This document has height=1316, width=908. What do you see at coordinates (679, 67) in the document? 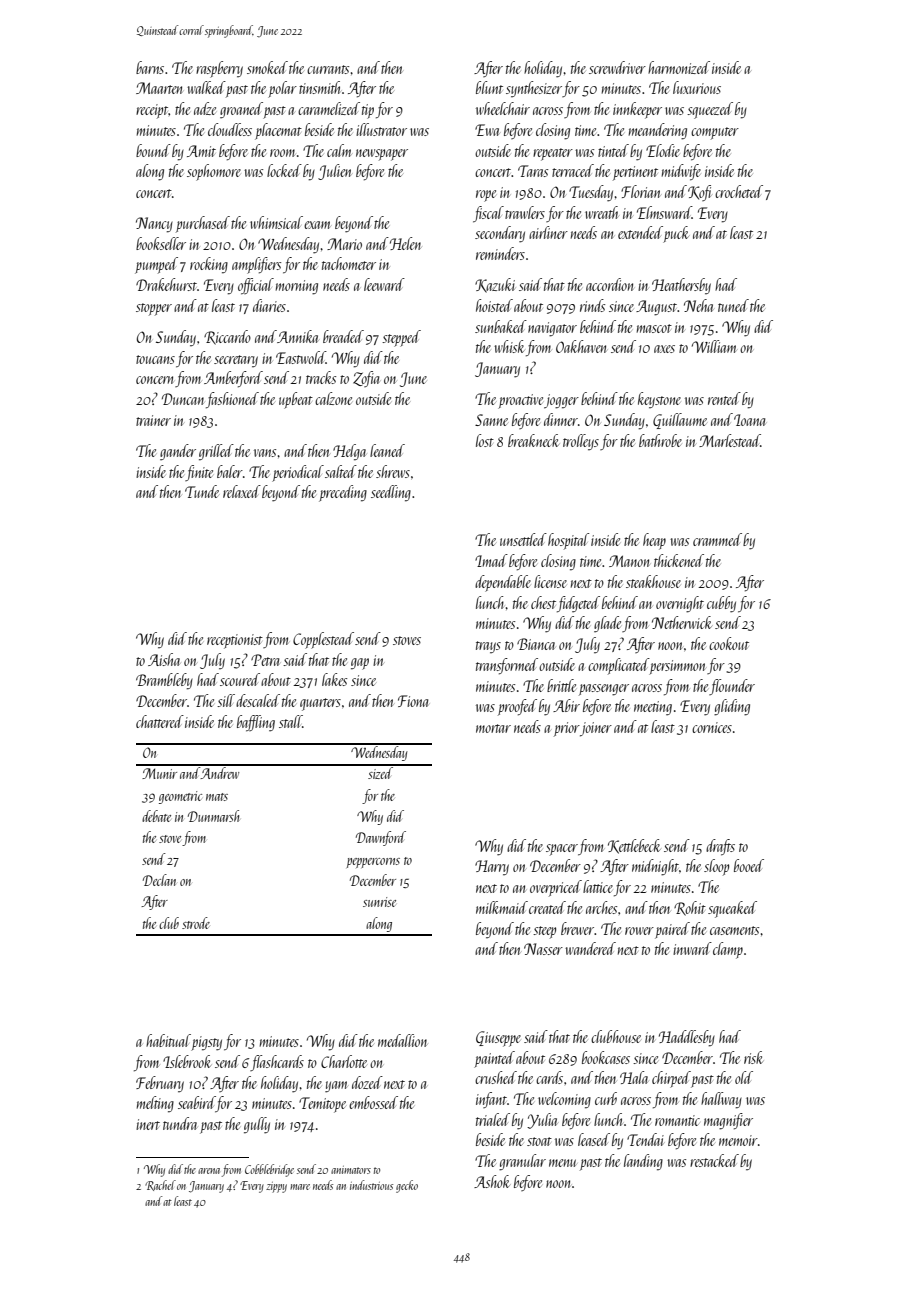
I see `harmonized` at bounding box center [679, 67].
